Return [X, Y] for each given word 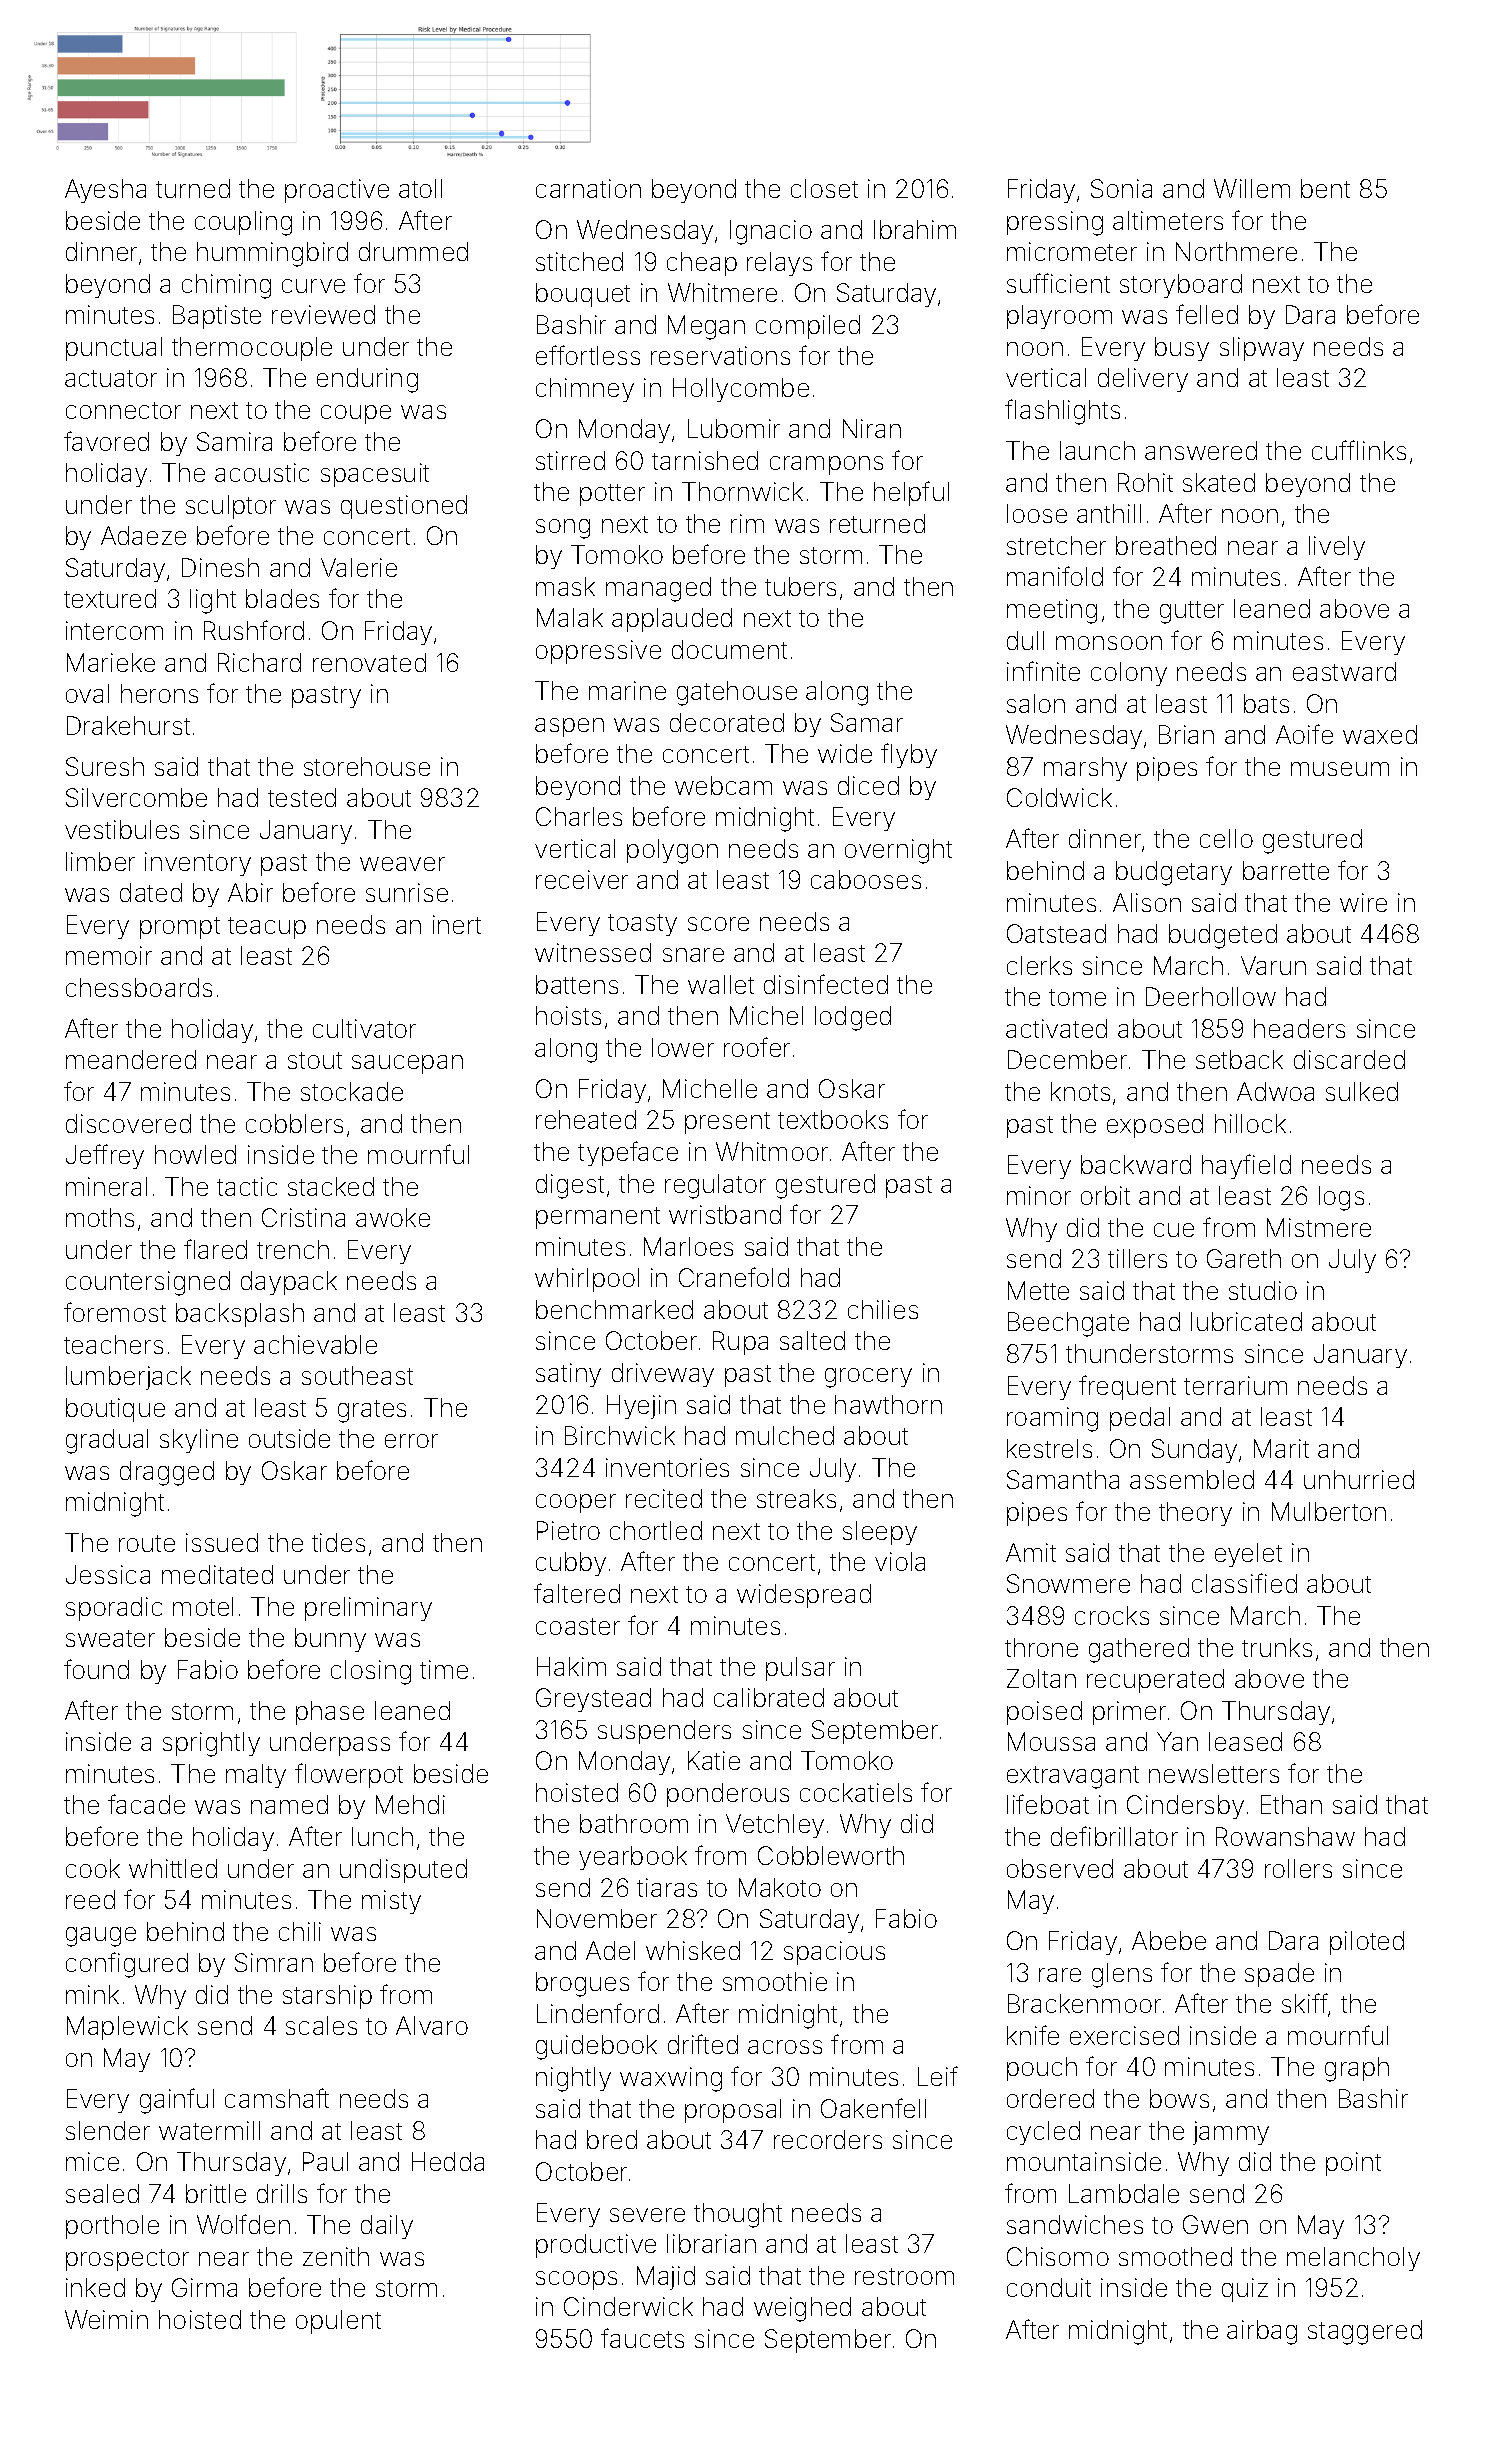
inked [95, 2287]
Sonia [1121, 188]
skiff [1305, 2003]
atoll [420, 188]
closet [824, 188]
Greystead [593, 1700]
